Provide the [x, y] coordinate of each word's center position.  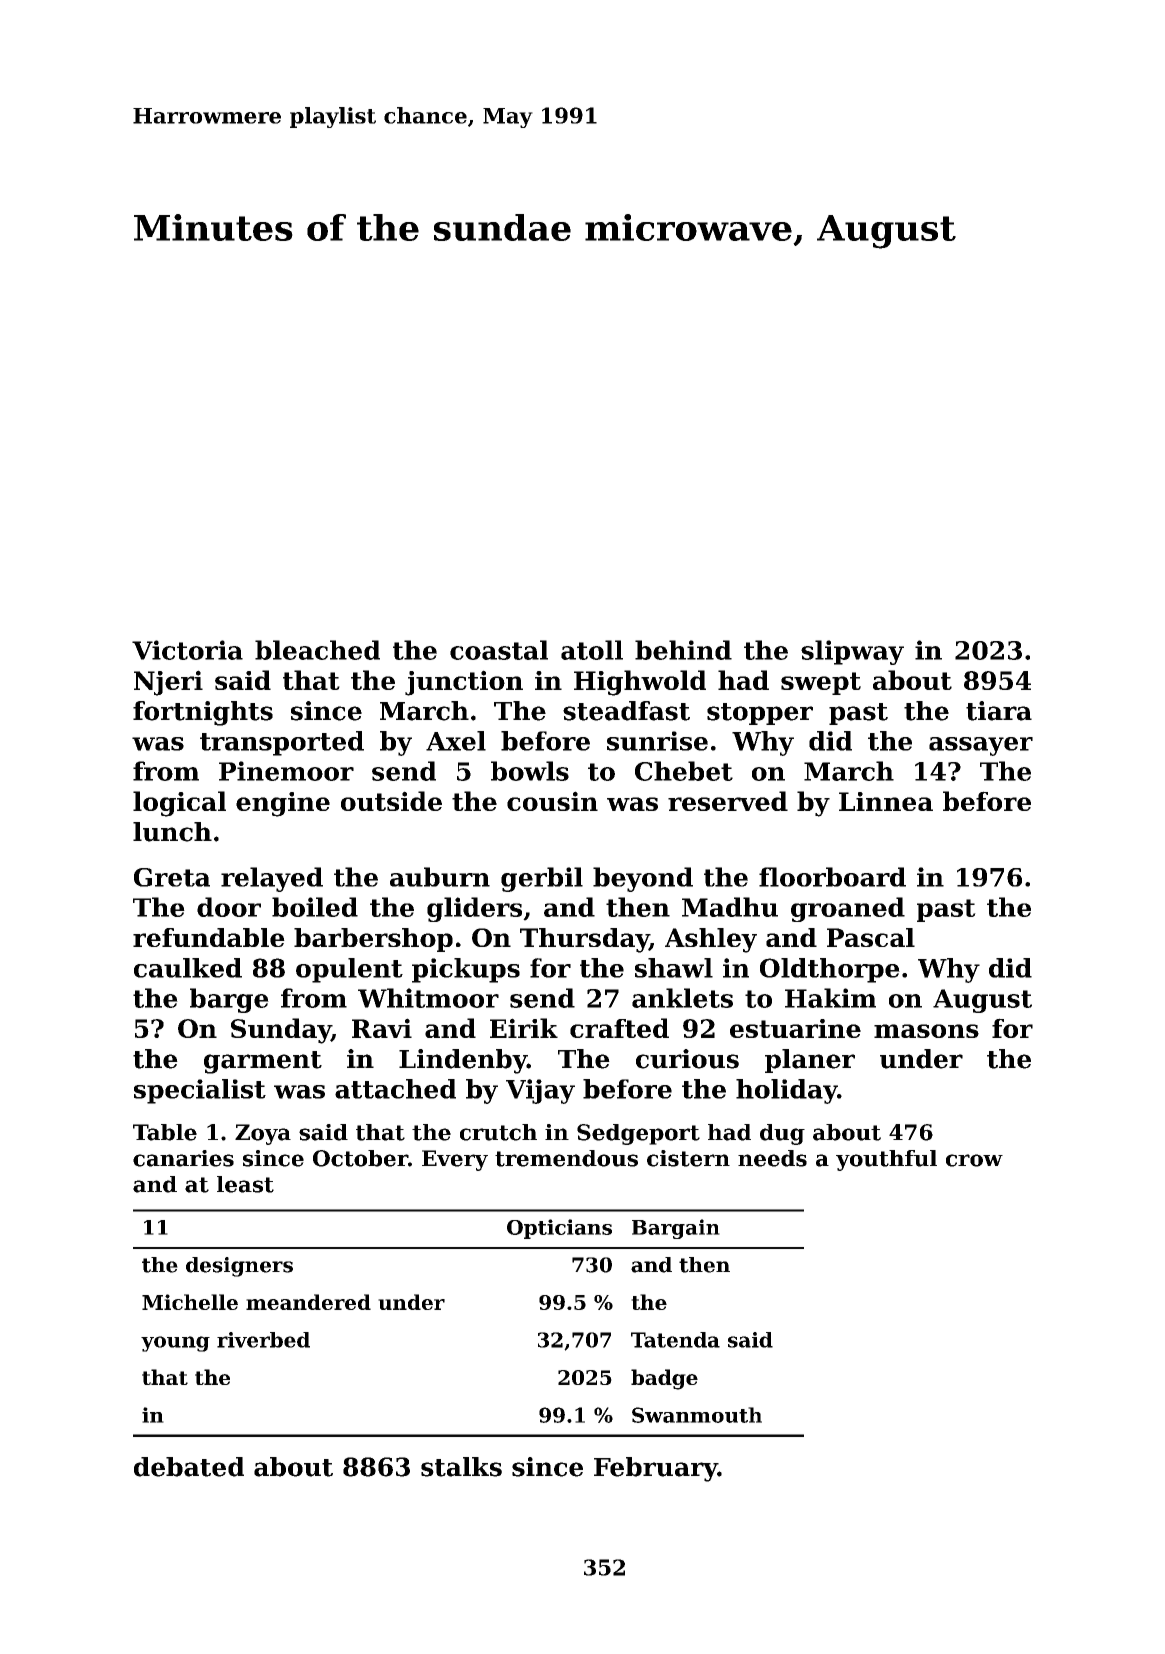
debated [189, 1467]
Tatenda [675, 1340]
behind [683, 650]
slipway [852, 652]
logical [179, 804]
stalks [461, 1467]
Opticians [559, 1229]
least [245, 1184]
